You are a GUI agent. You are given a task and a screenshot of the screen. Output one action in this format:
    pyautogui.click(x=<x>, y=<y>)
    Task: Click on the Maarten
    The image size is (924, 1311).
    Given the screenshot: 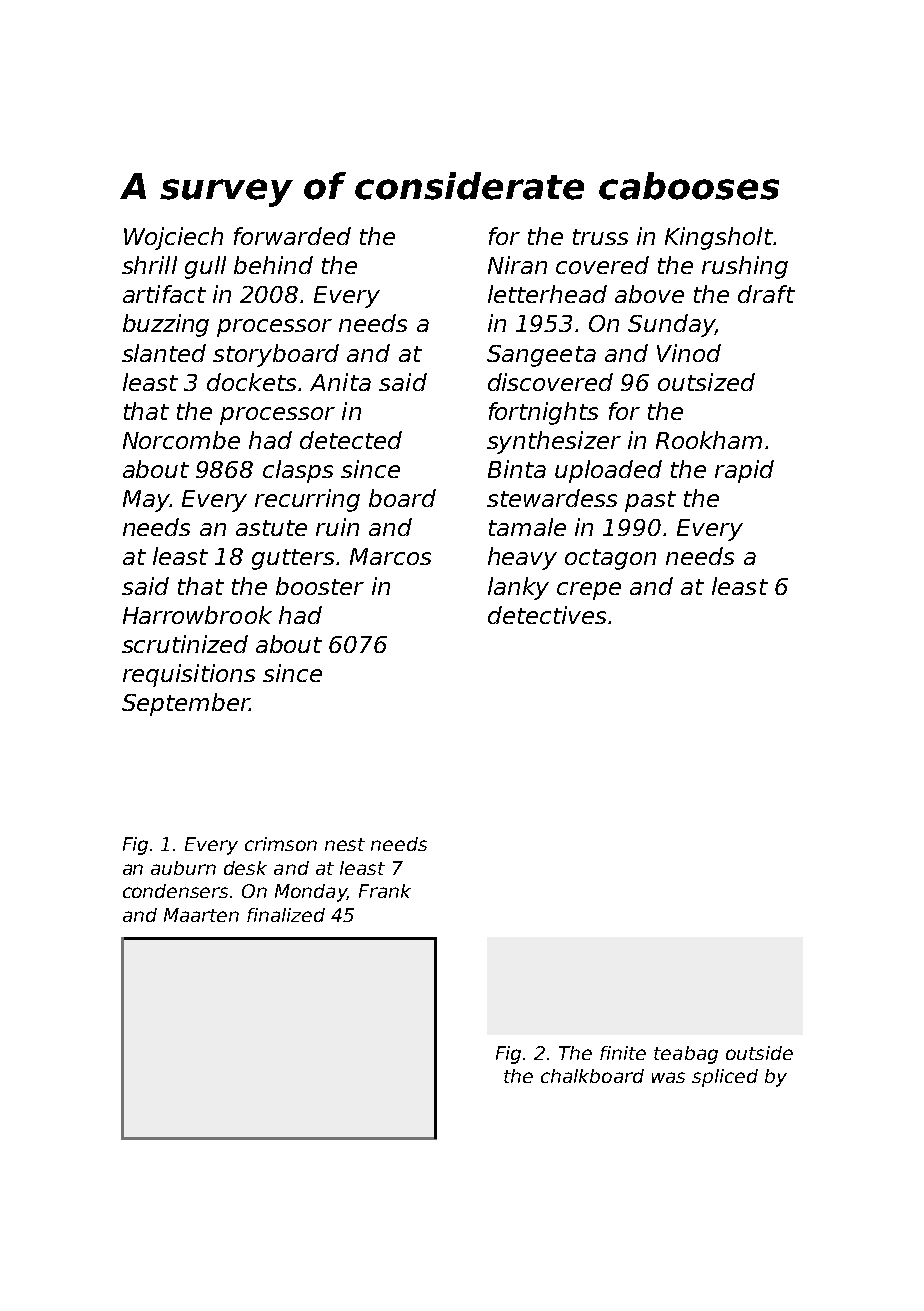 What is the action you would take?
    pyautogui.click(x=201, y=915)
